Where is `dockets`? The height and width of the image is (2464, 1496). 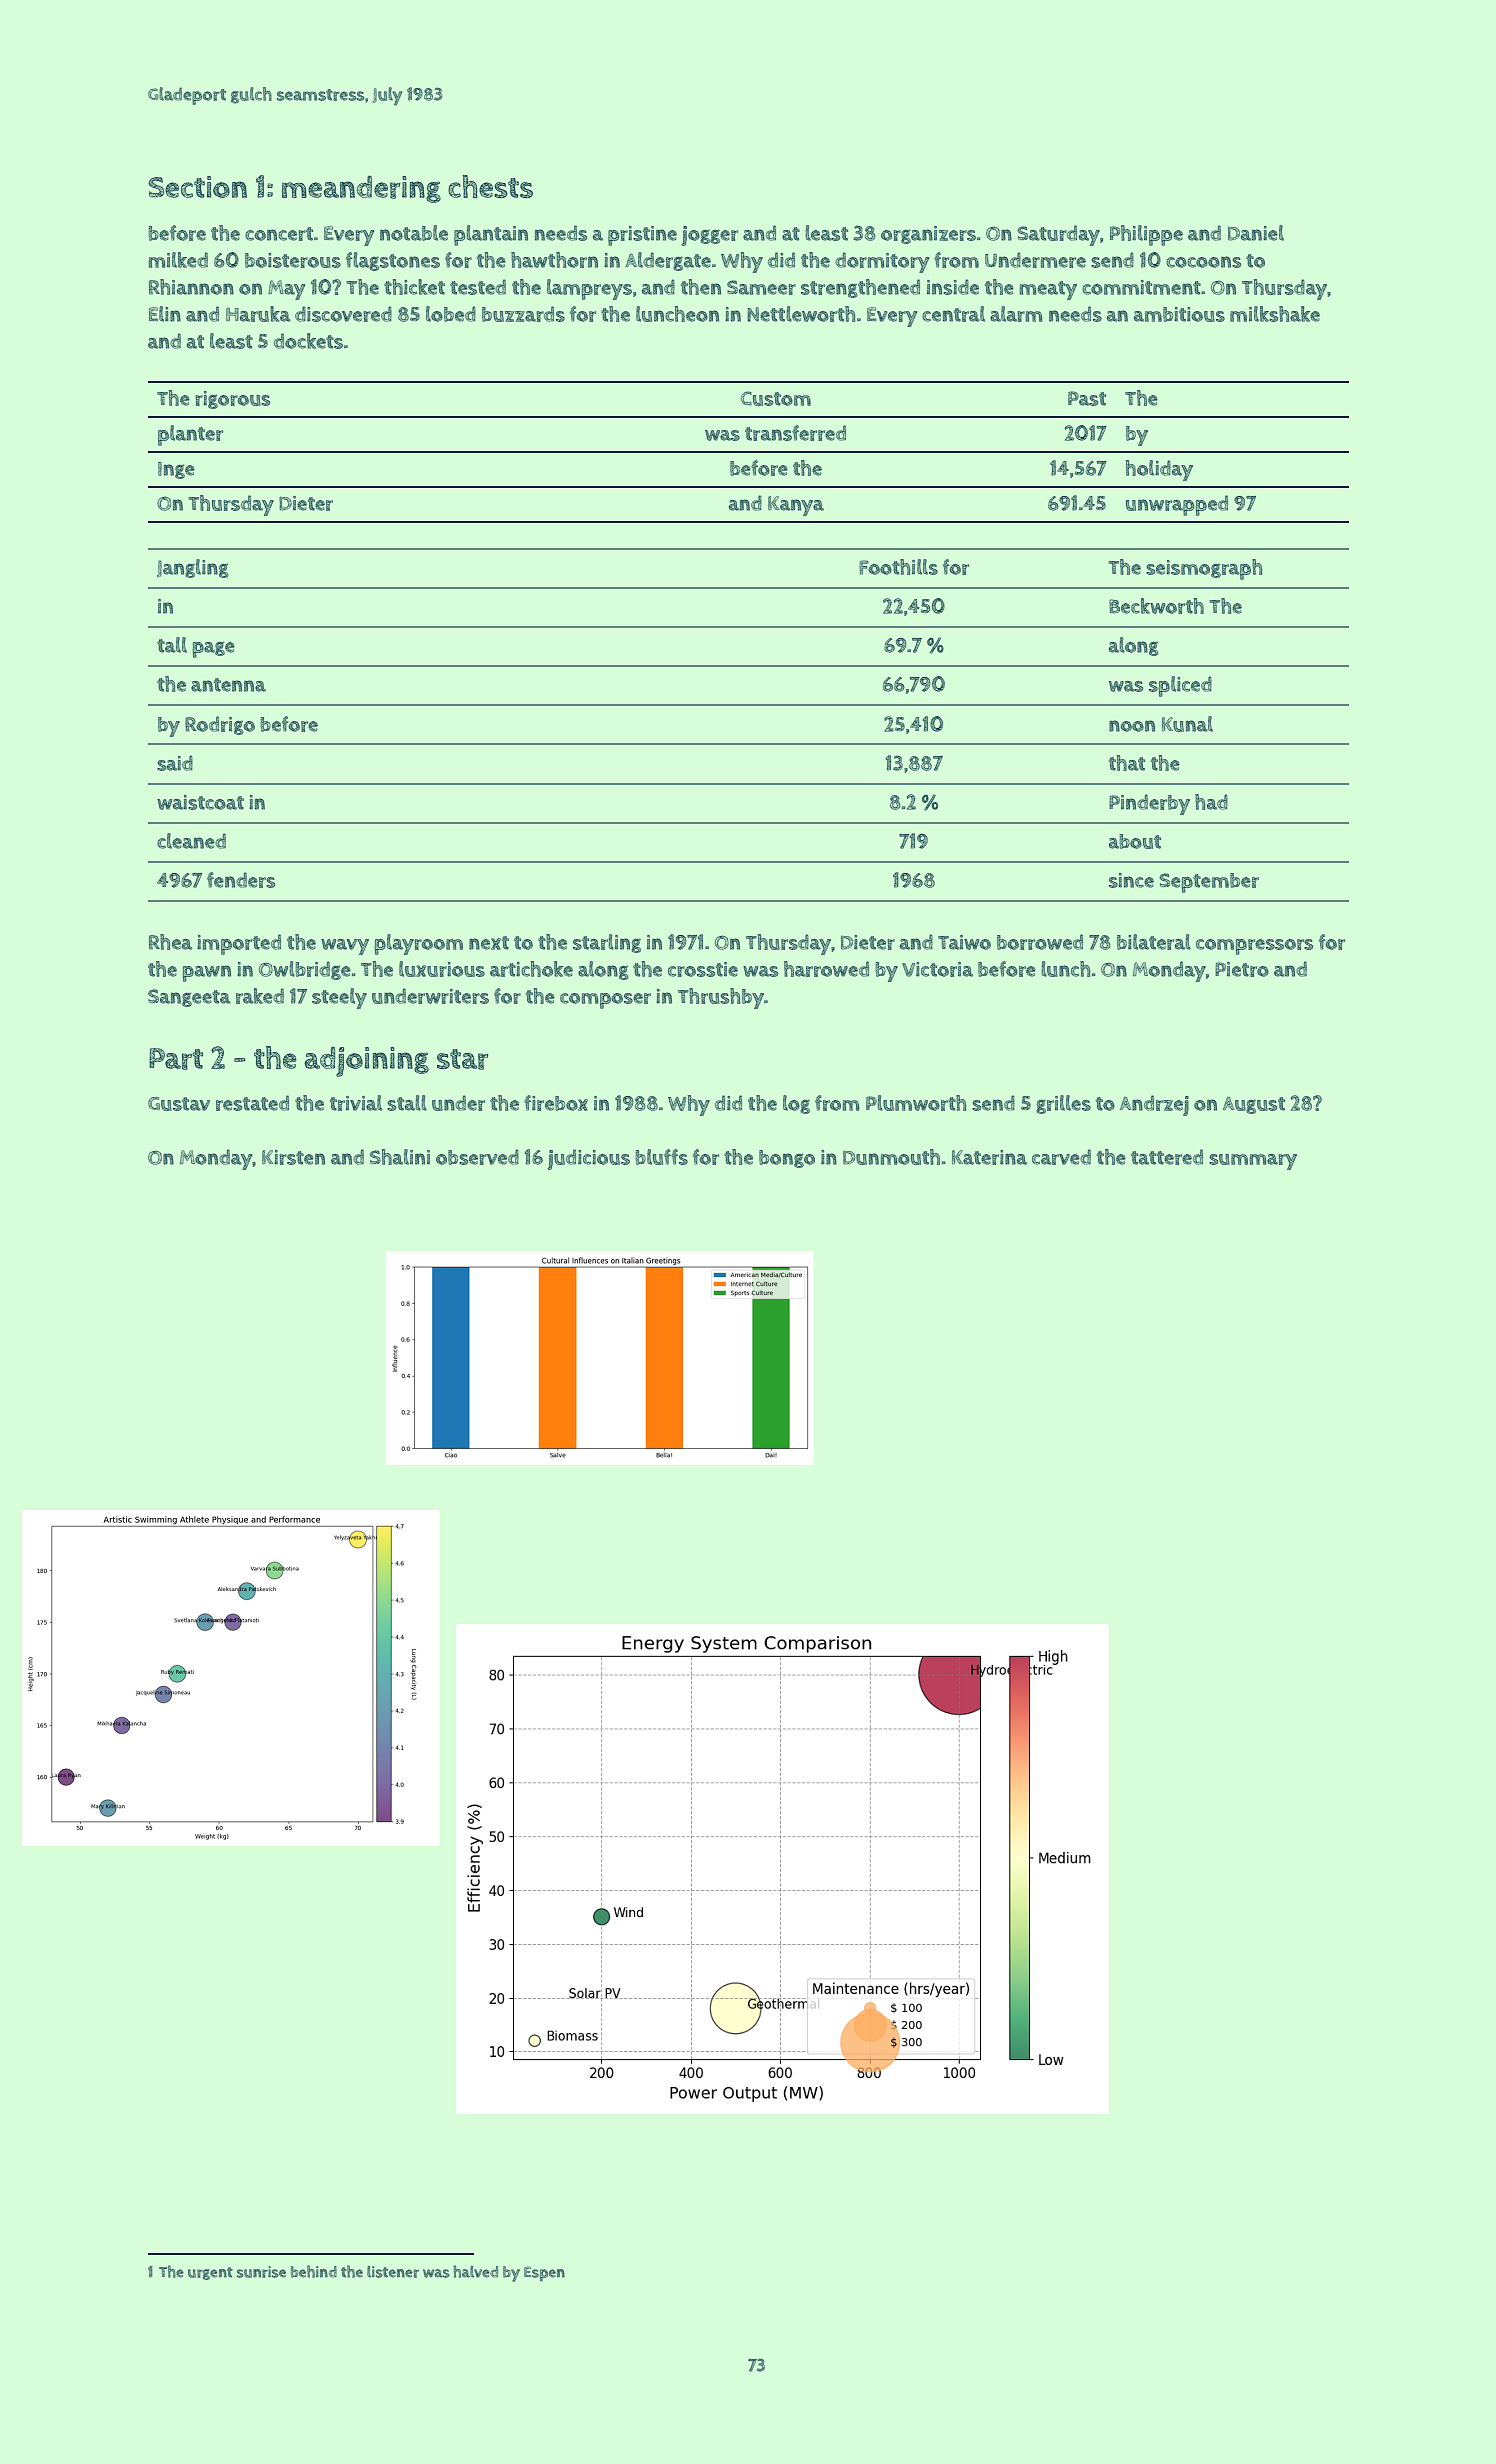
dockets is located at coordinates (308, 341).
